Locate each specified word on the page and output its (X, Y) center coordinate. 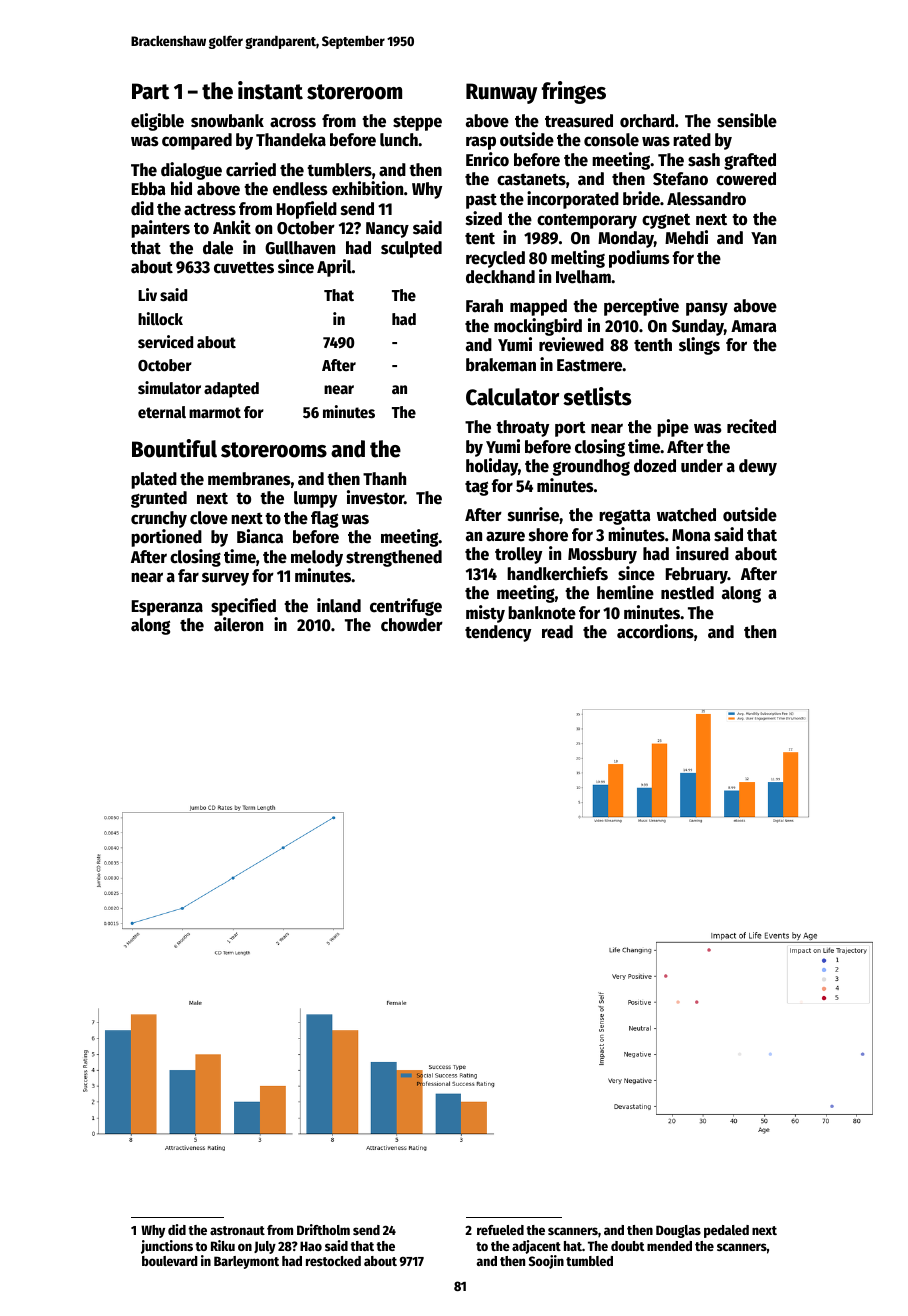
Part (150, 91)
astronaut (237, 1230)
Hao (311, 1246)
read (557, 632)
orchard (647, 121)
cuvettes (244, 268)
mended (669, 1246)
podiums (639, 259)
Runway (501, 93)
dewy (758, 467)
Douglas (678, 1231)
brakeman (501, 365)
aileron (238, 624)
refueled (500, 1230)
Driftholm (323, 1229)
